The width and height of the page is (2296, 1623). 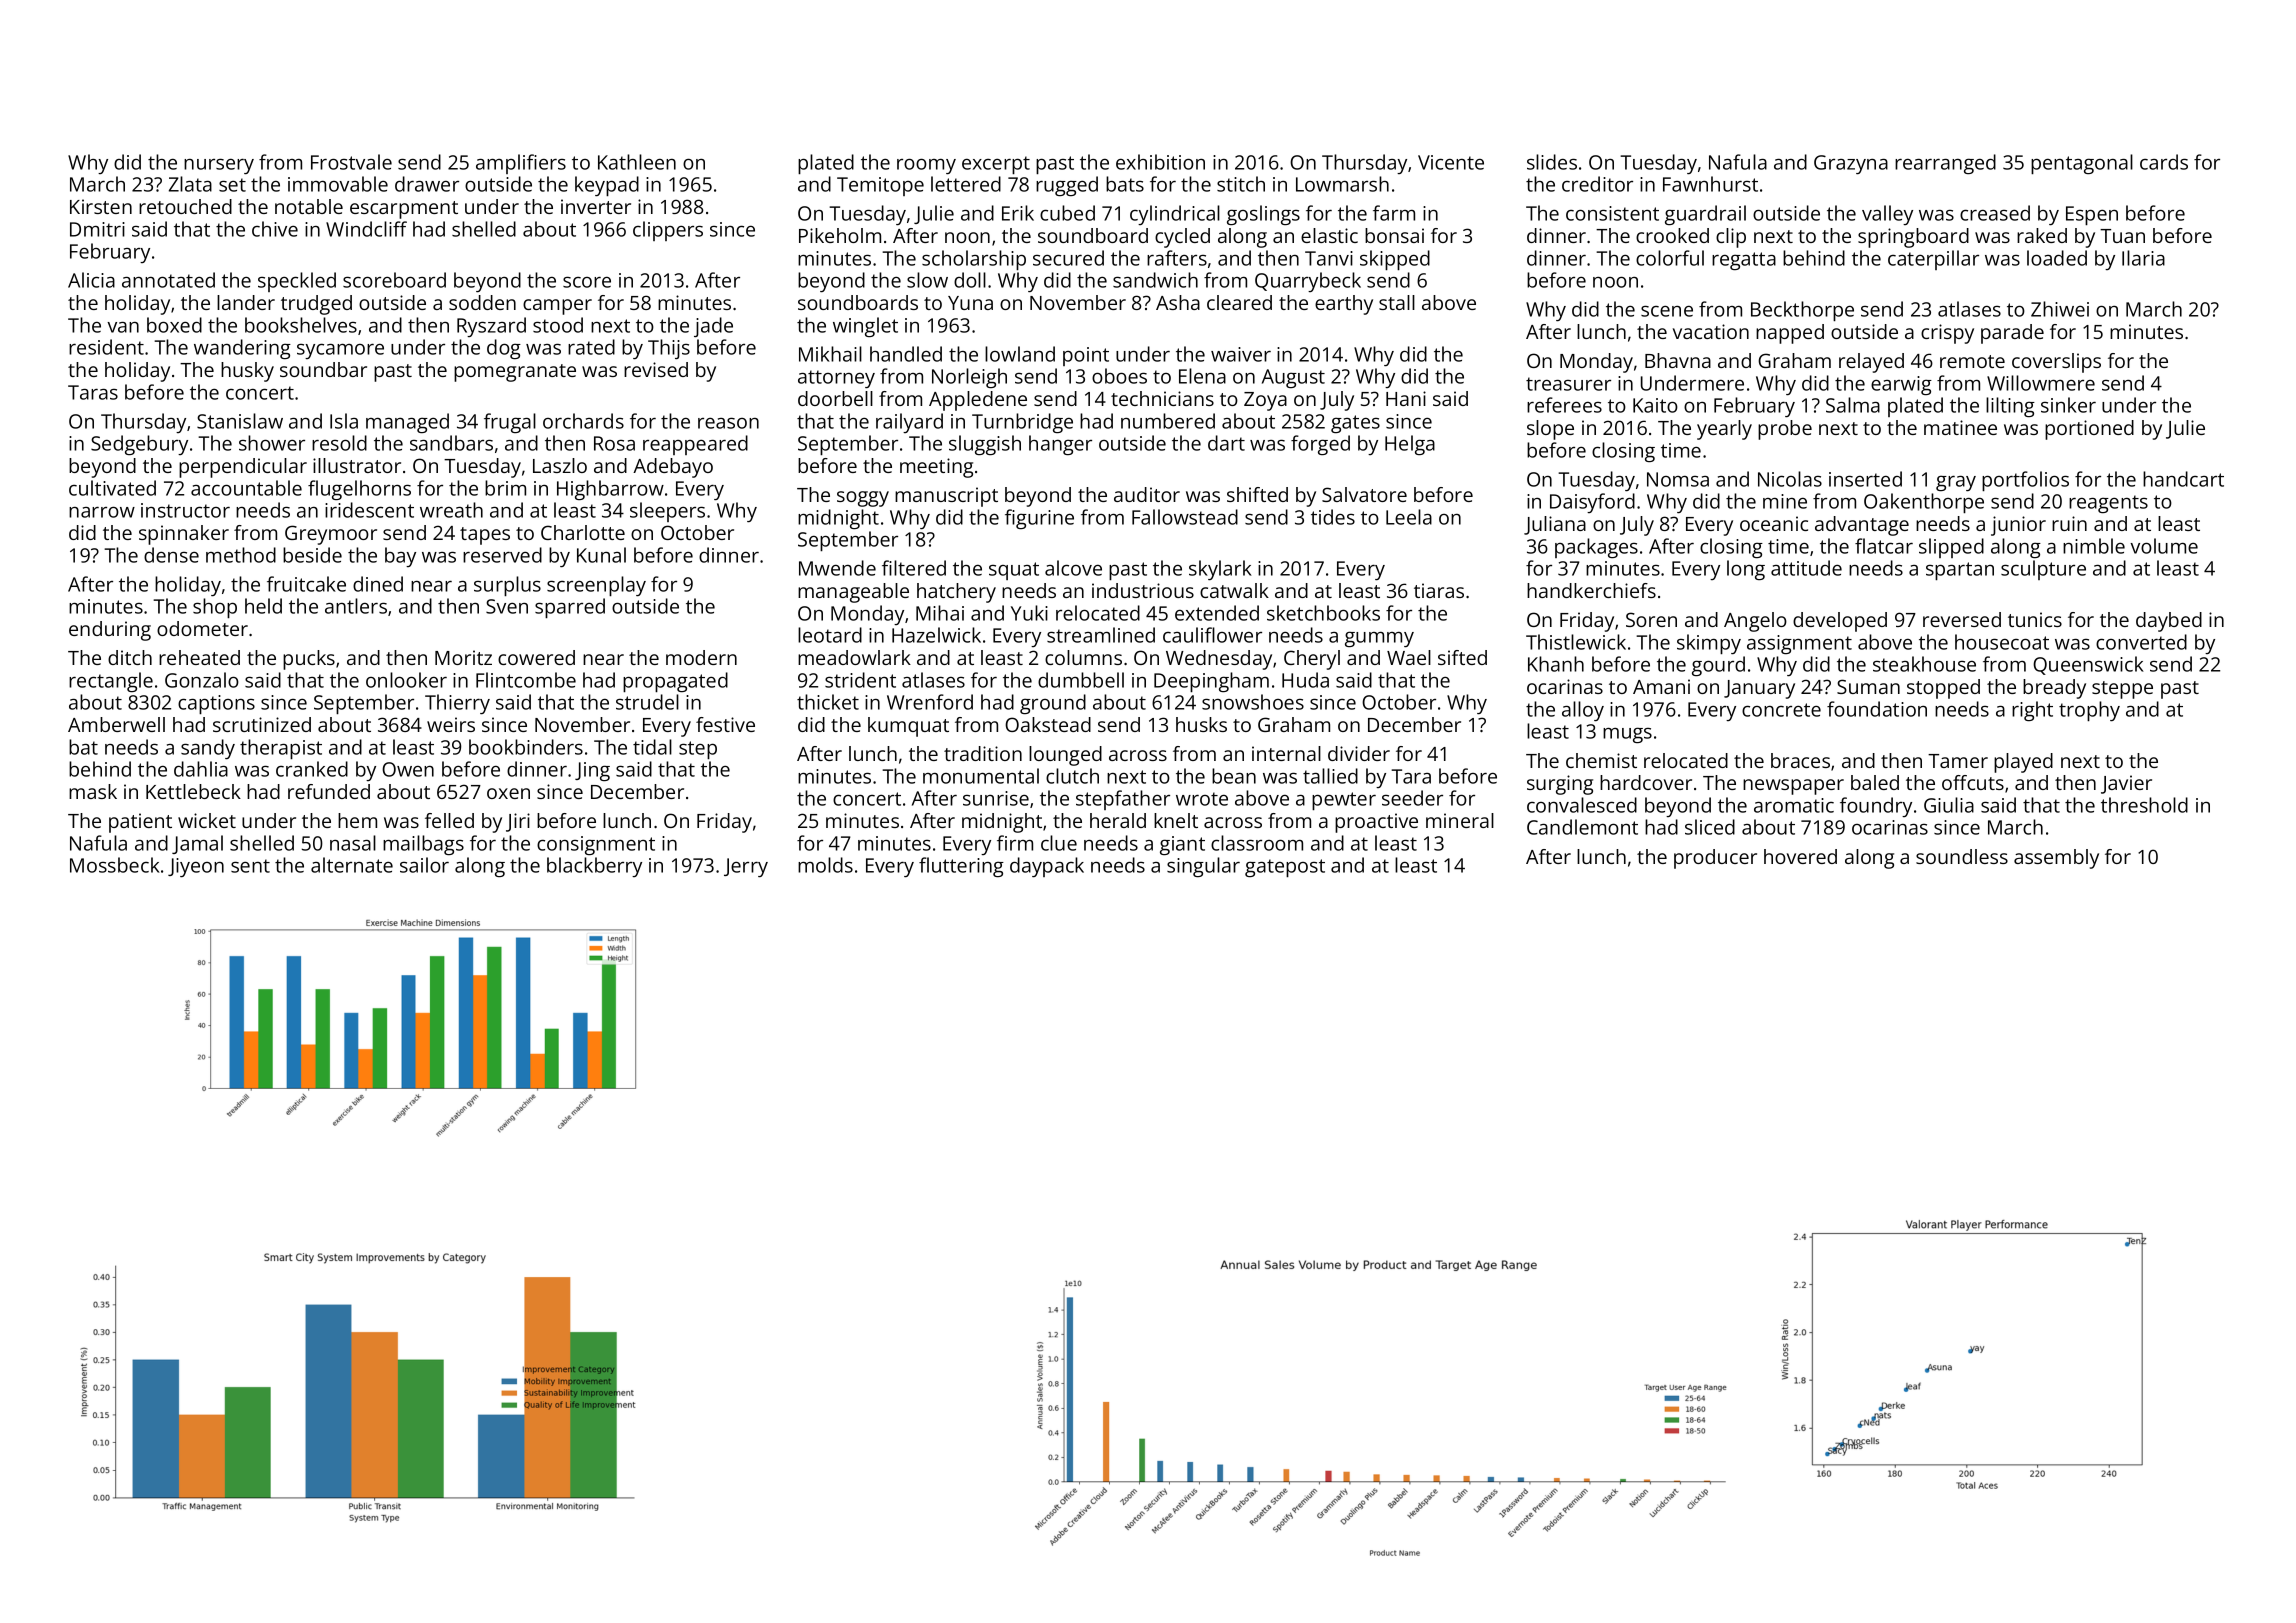 I want to click on exhibition, so click(x=1160, y=162).
